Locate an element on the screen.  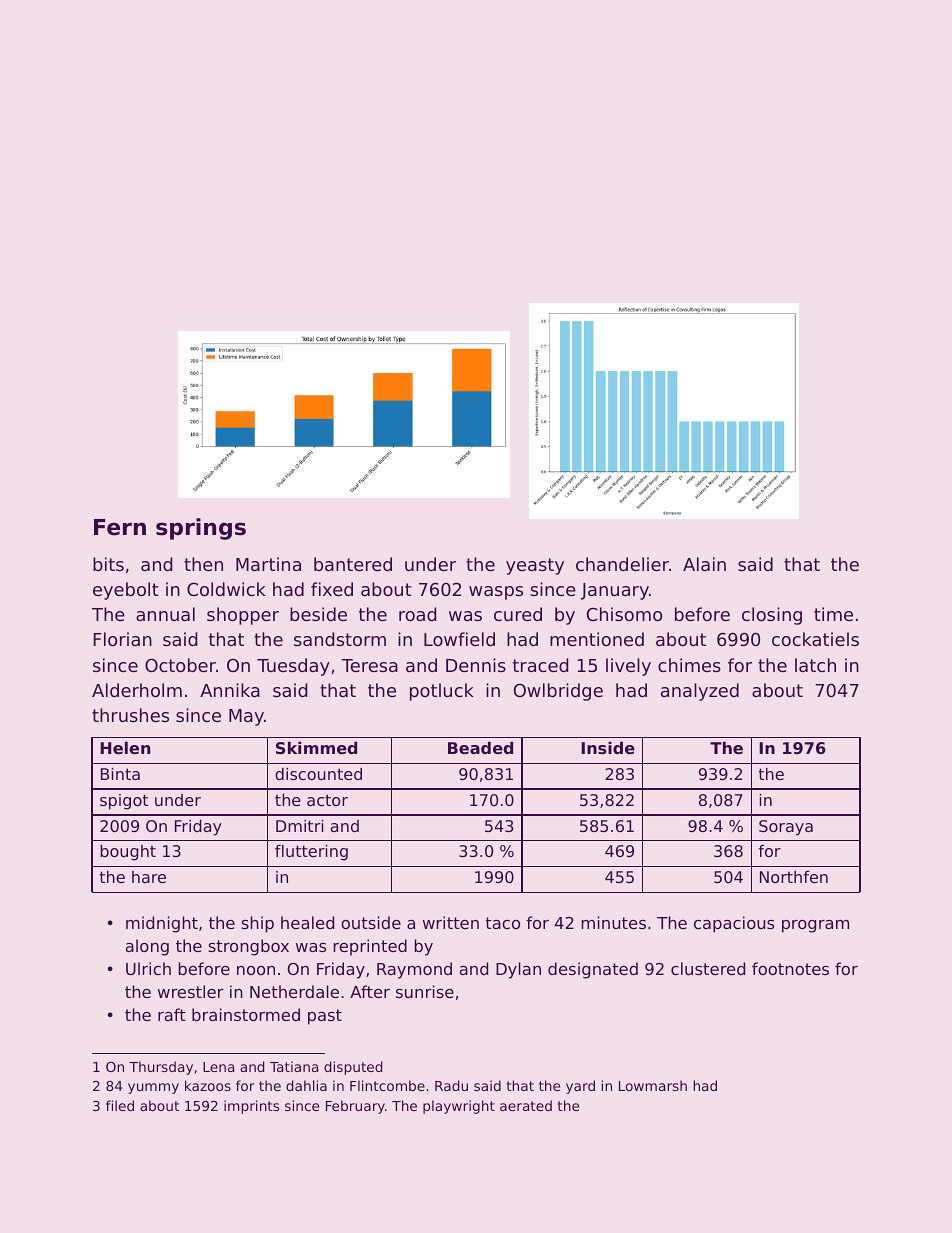
Beaded is located at coordinates (480, 748).
